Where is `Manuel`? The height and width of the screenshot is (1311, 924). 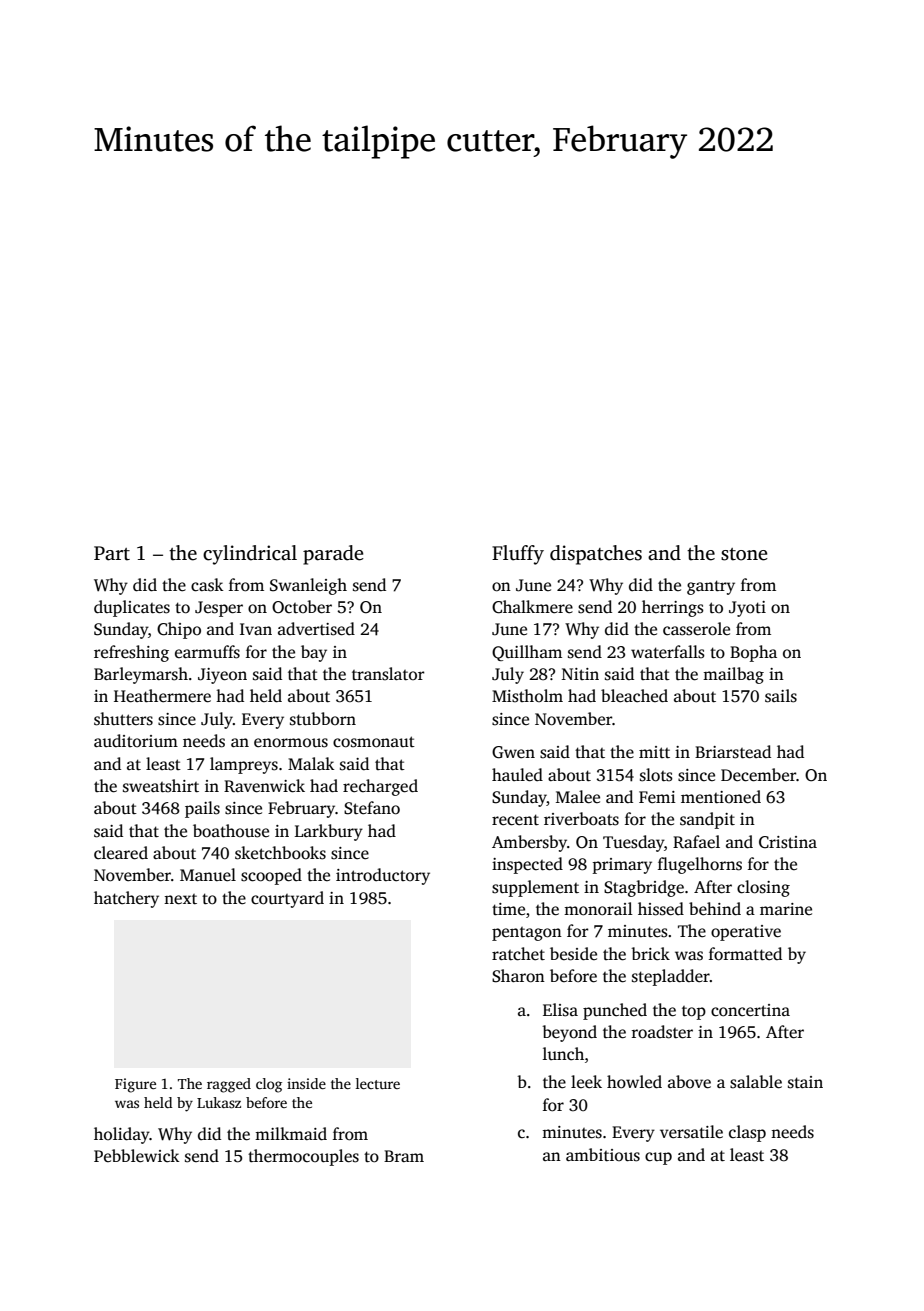 Manuel is located at coordinates (208, 875).
